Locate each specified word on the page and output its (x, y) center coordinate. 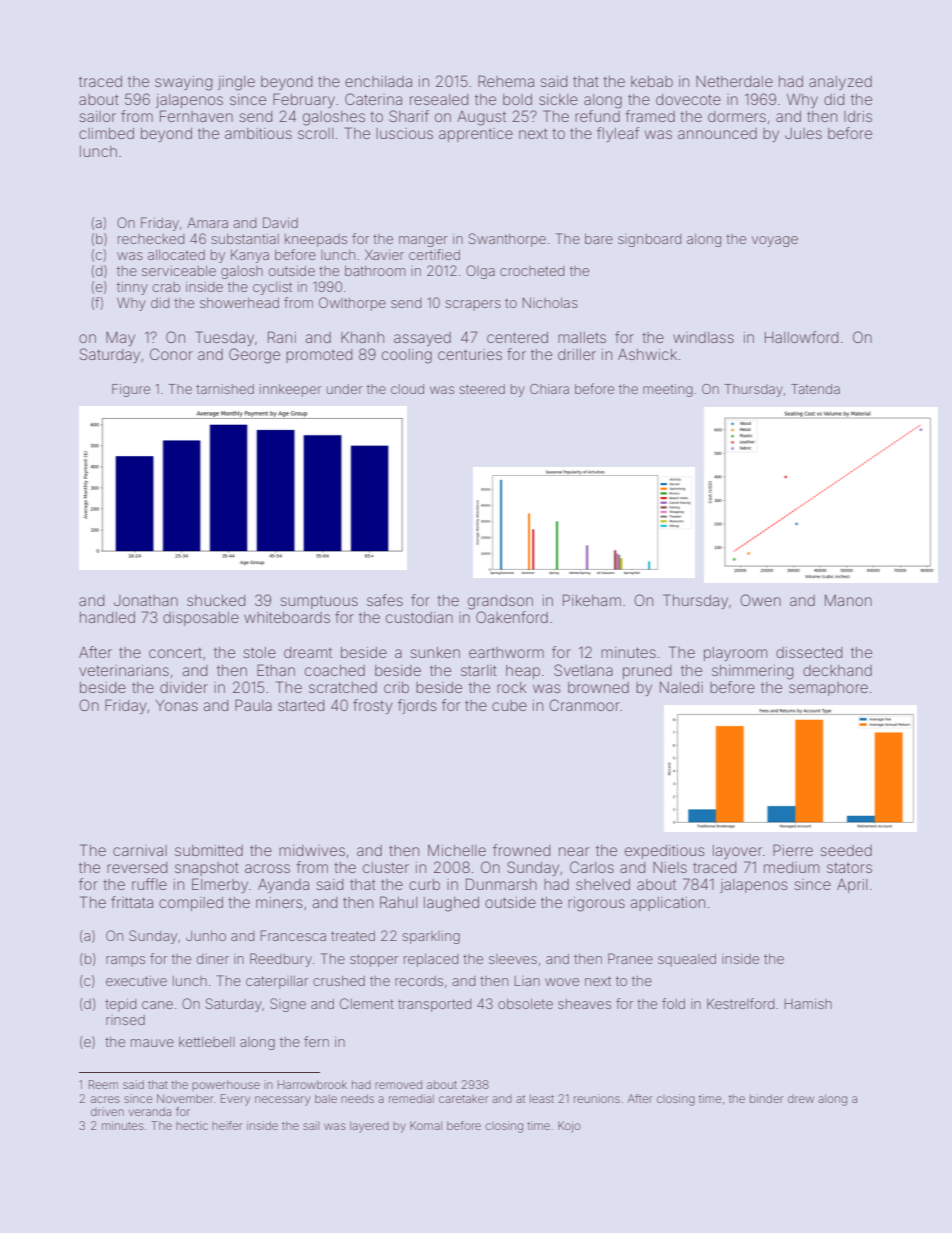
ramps (125, 961)
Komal (426, 1125)
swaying (183, 83)
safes (385, 600)
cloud (407, 389)
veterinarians (124, 670)
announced (717, 133)
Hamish (808, 1003)
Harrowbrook (312, 1084)
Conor (171, 354)
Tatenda (815, 389)
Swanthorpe (507, 240)
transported (435, 1005)
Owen (760, 600)
